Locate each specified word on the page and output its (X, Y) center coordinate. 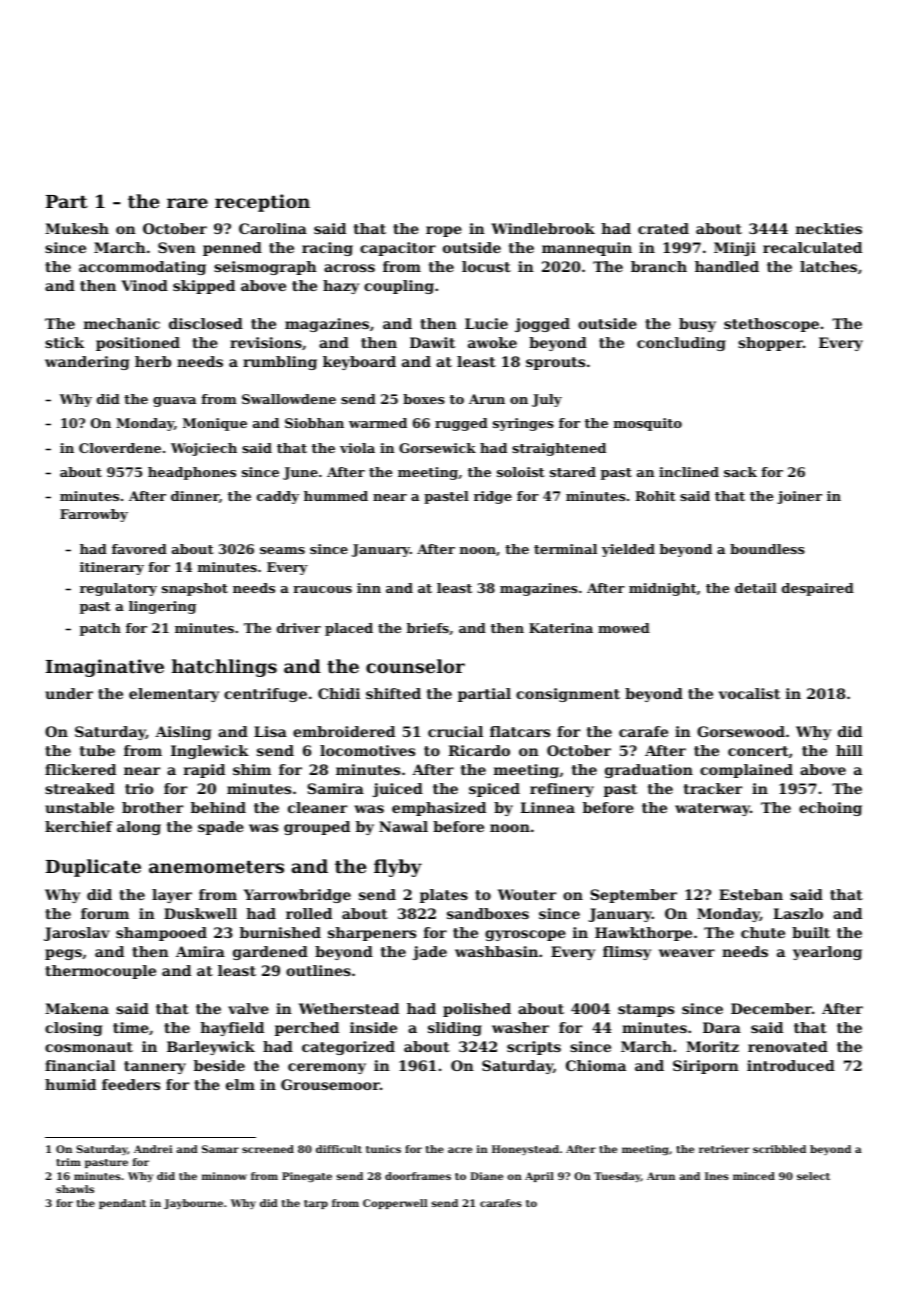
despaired (818, 589)
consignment (568, 695)
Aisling (183, 733)
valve (248, 1008)
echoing (830, 809)
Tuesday (617, 1177)
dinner (195, 496)
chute (763, 932)
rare (187, 203)
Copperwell (395, 1204)
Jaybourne (193, 1204)
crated (663, 228)
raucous (322, 589)
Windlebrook (543, 228)
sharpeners (372, 934)
